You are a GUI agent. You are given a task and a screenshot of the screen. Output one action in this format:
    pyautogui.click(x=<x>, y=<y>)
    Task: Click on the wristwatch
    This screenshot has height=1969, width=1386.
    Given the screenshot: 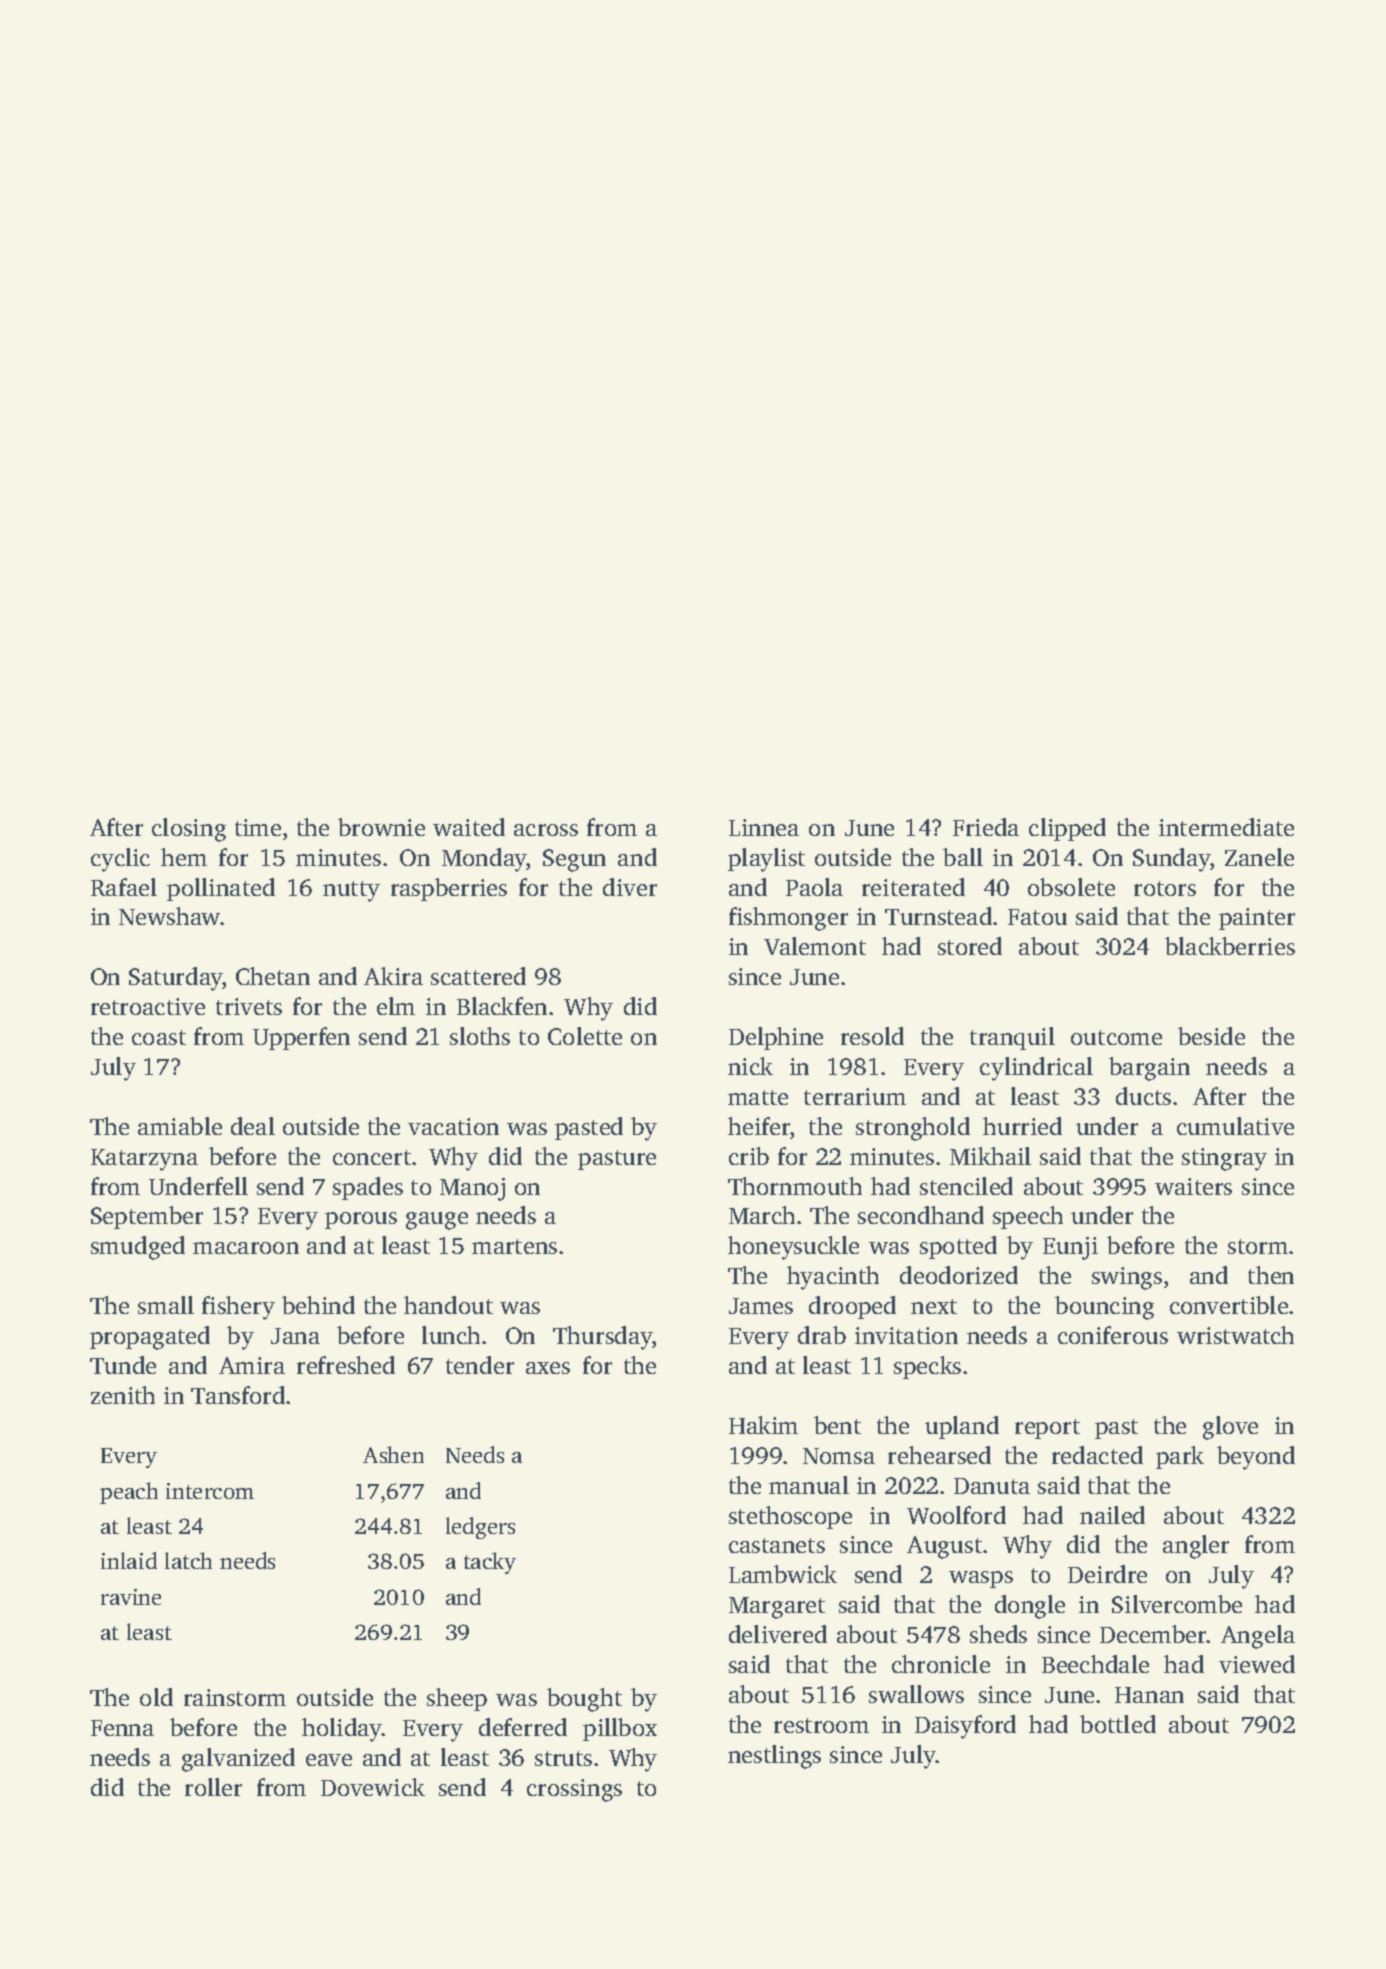 What is the action you would take?
    pyautogui.click(x=1235, y=1335)
